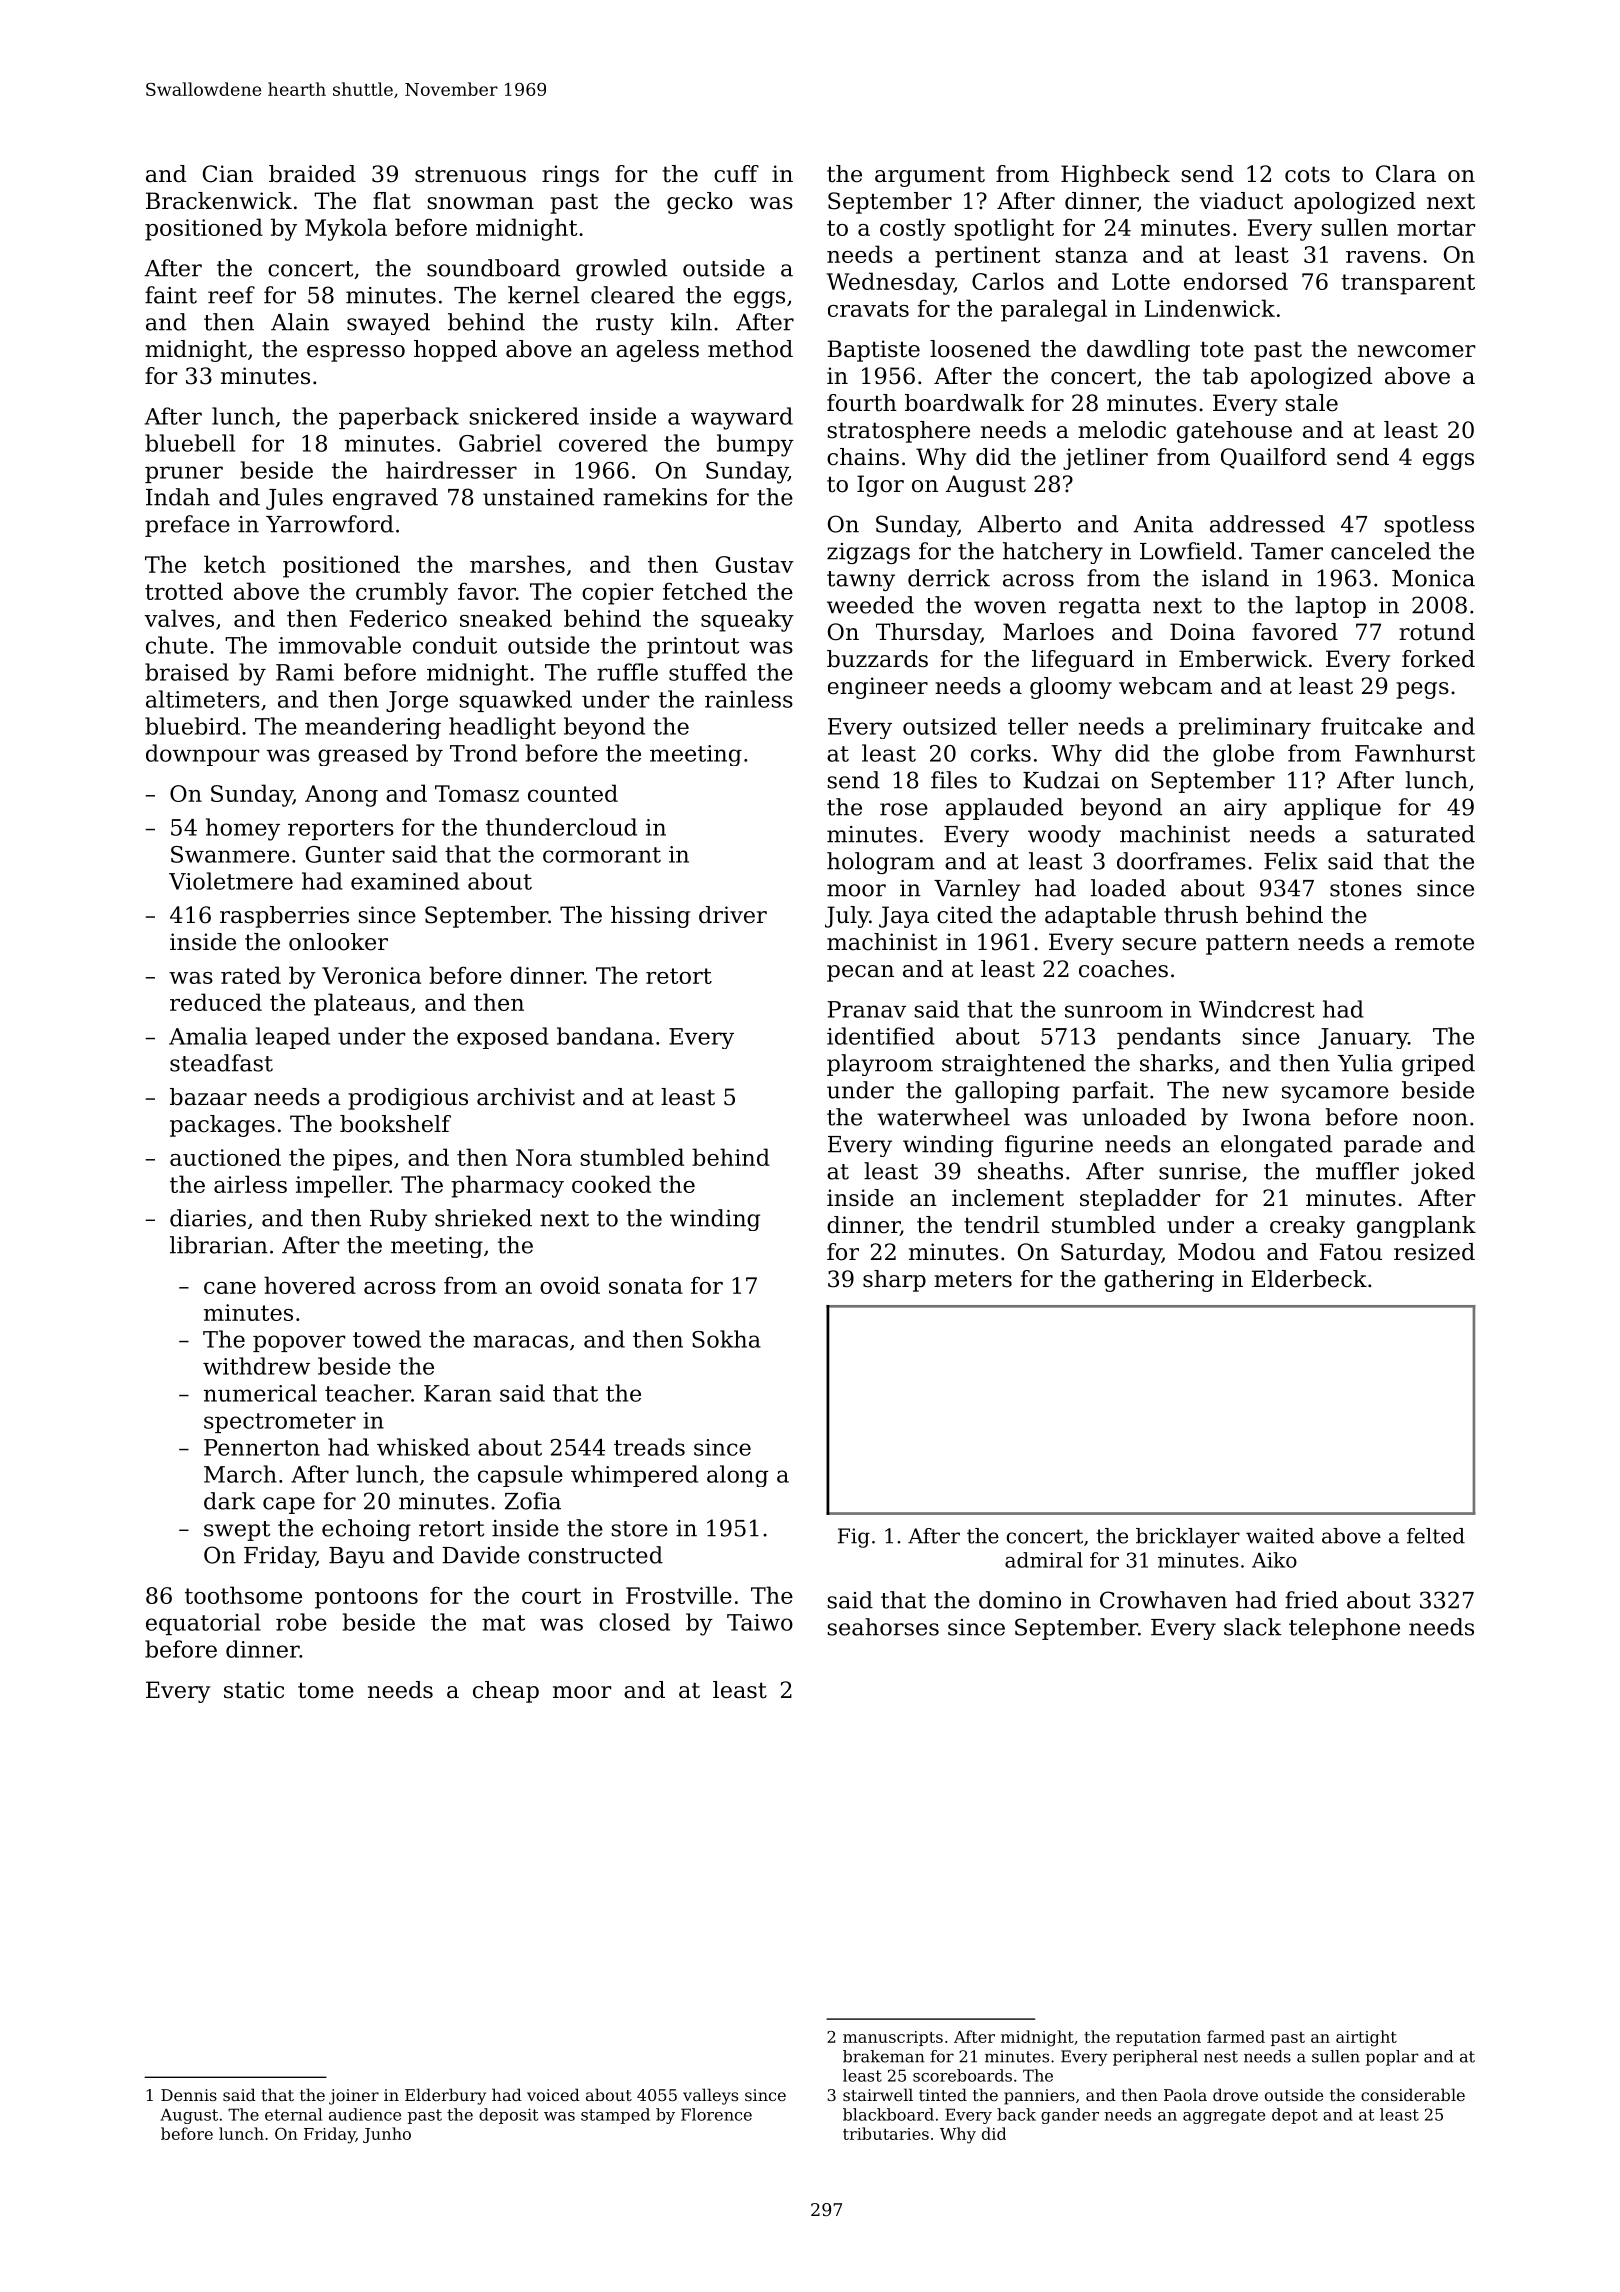 The height and width of the image is (2292, 1620). Describe the element at coordinates (1429, 526) in the image. I see `spotless` at that location.
